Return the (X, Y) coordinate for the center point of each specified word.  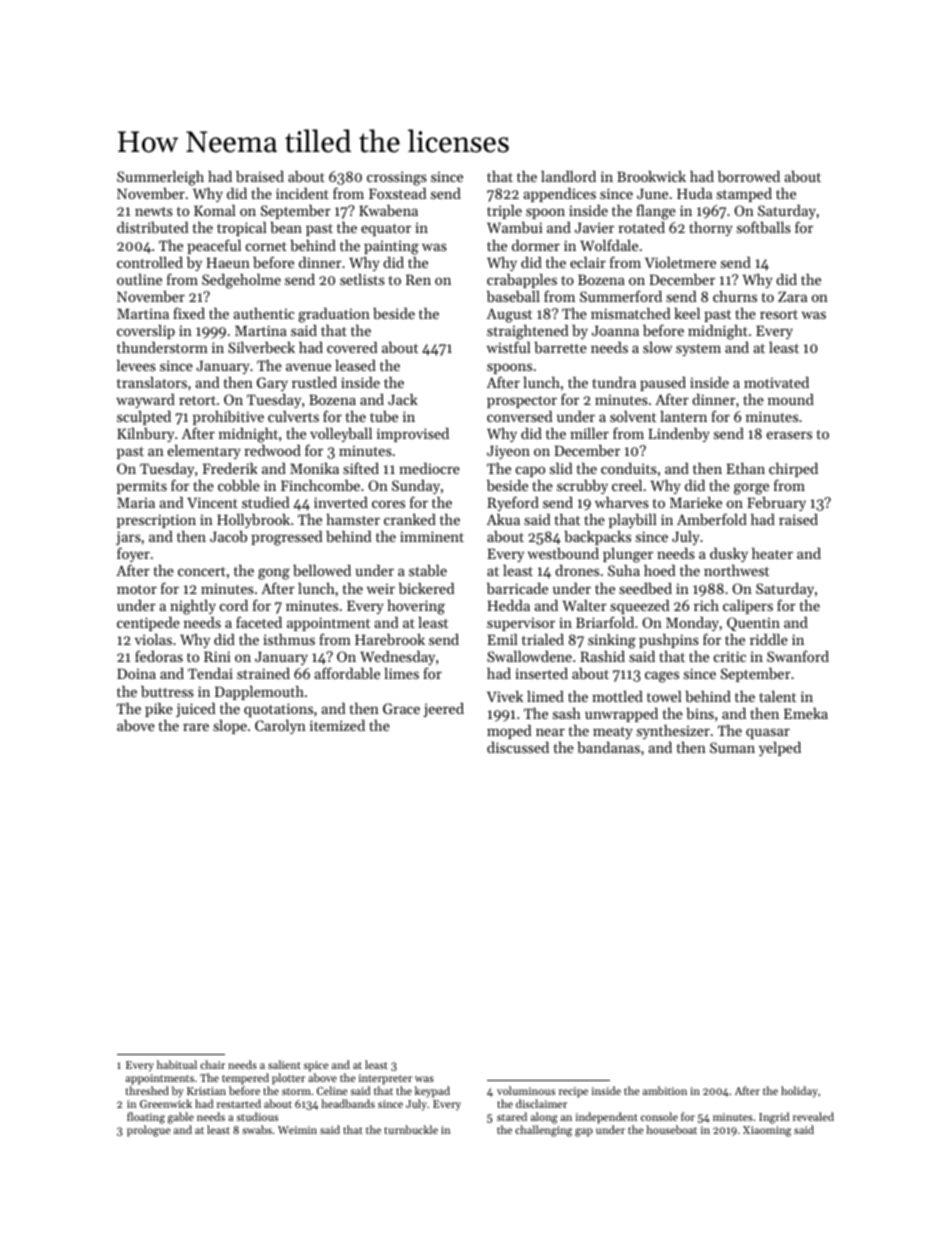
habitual (177, 1064)
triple (504, 212)
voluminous (526, 1090)
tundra (614, 382)
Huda (694, 193)
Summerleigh (160, 178)
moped (509, 732)
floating (146, 1118)
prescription (156, 521)
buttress (167, 691)
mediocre (429, 468)
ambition (665, 1090)
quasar (768, 733)
